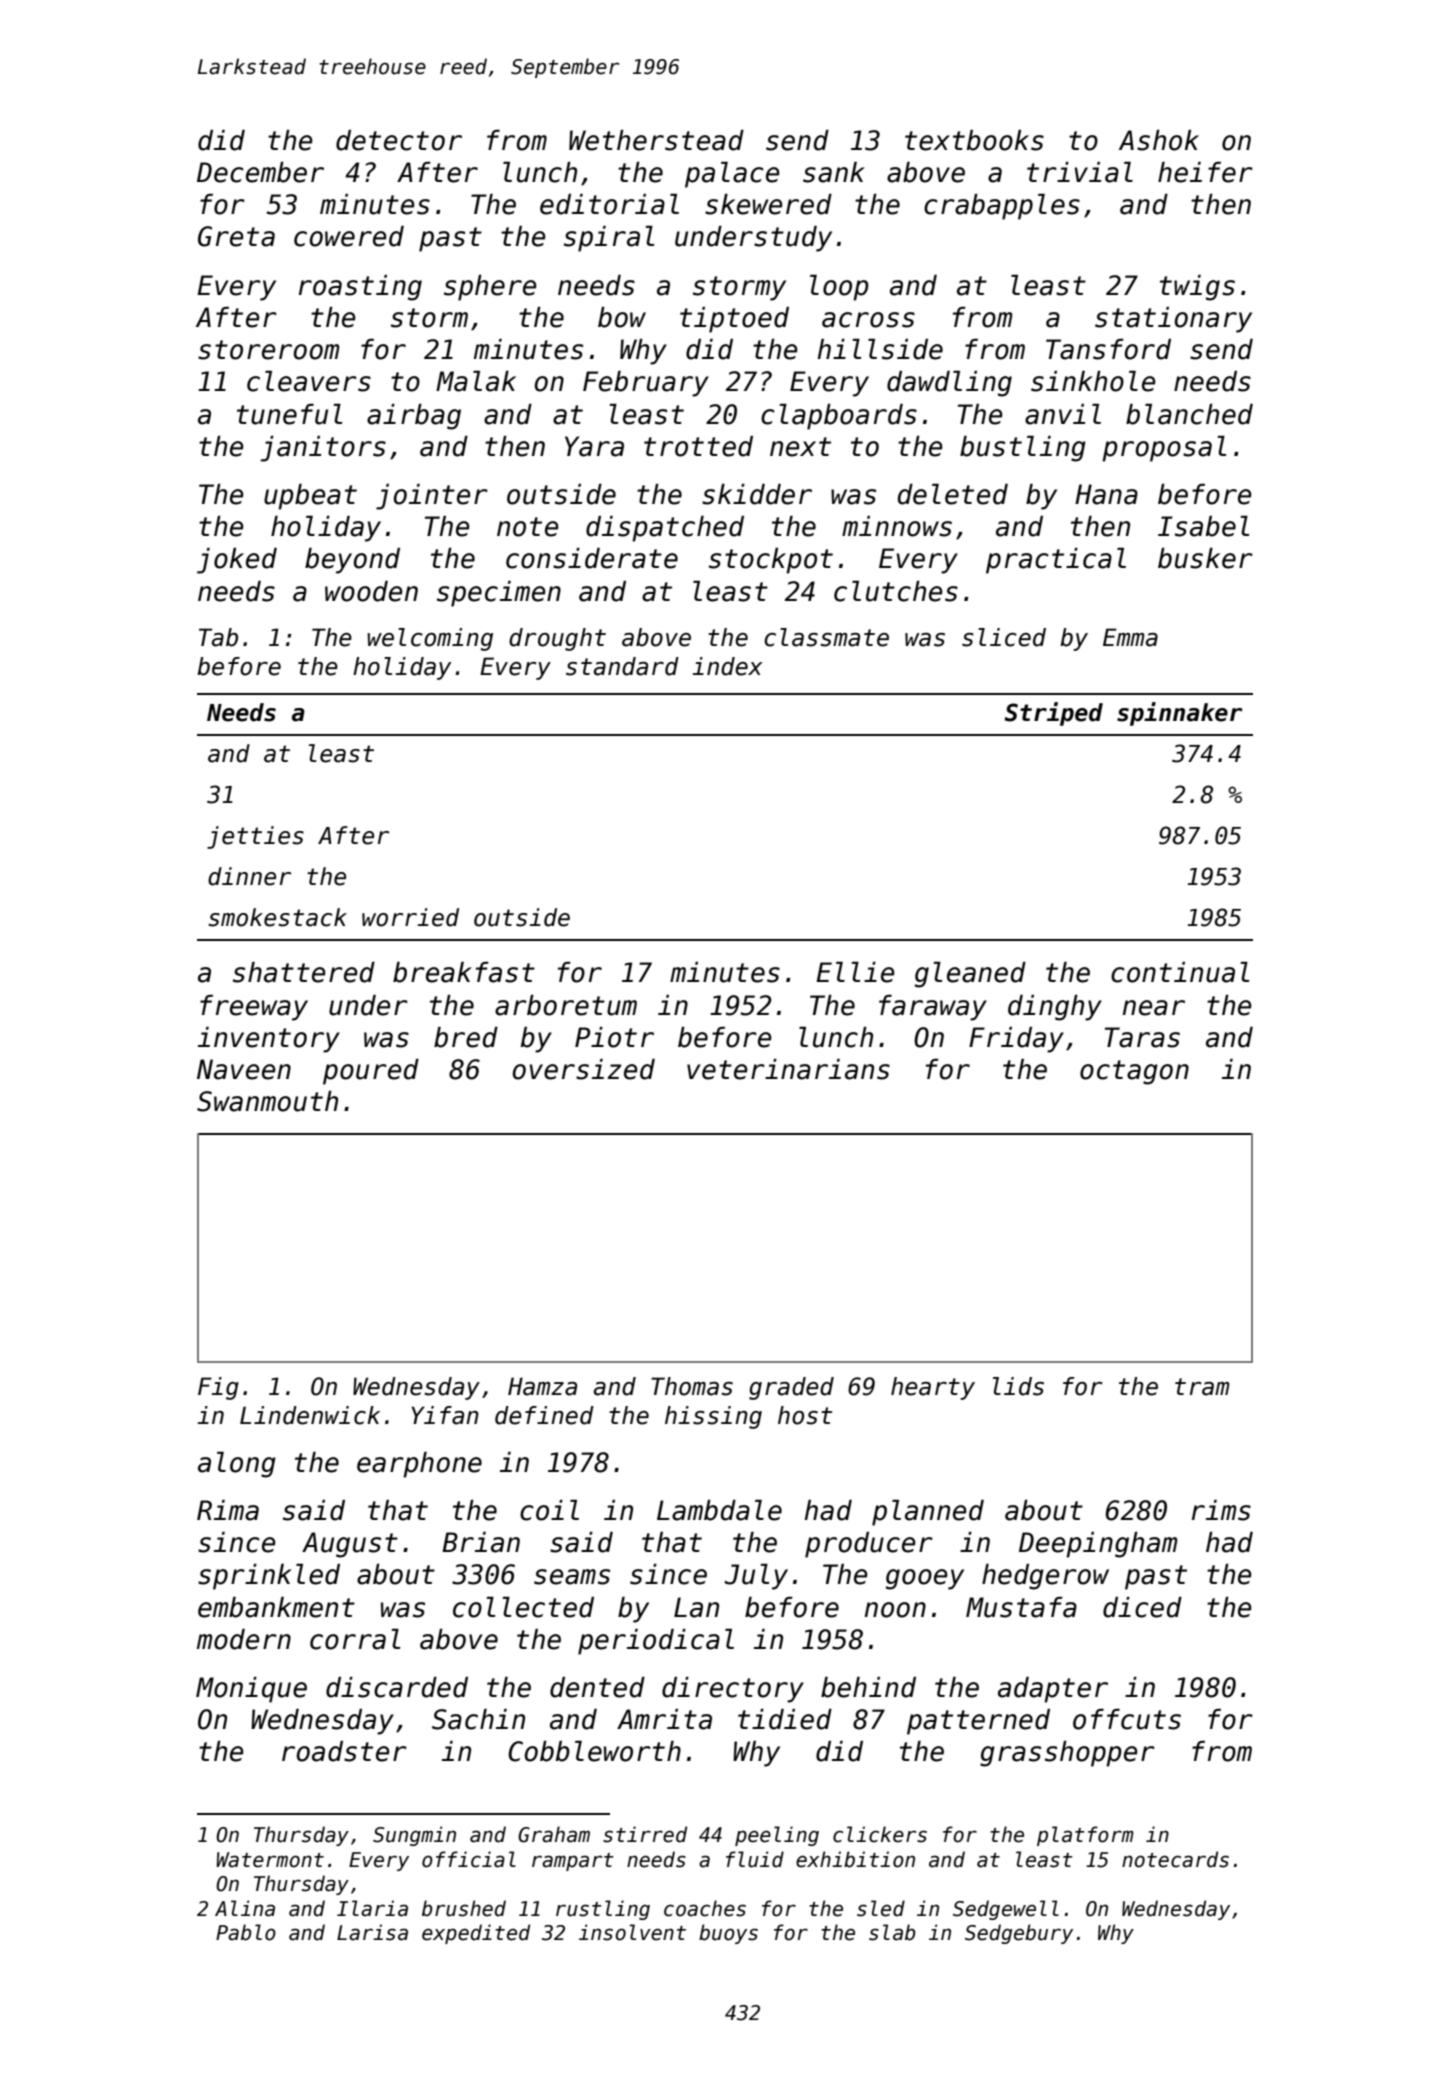  Describe the element at coordinates (466, 1037) in the screenshot. I see `bred` at that location.
